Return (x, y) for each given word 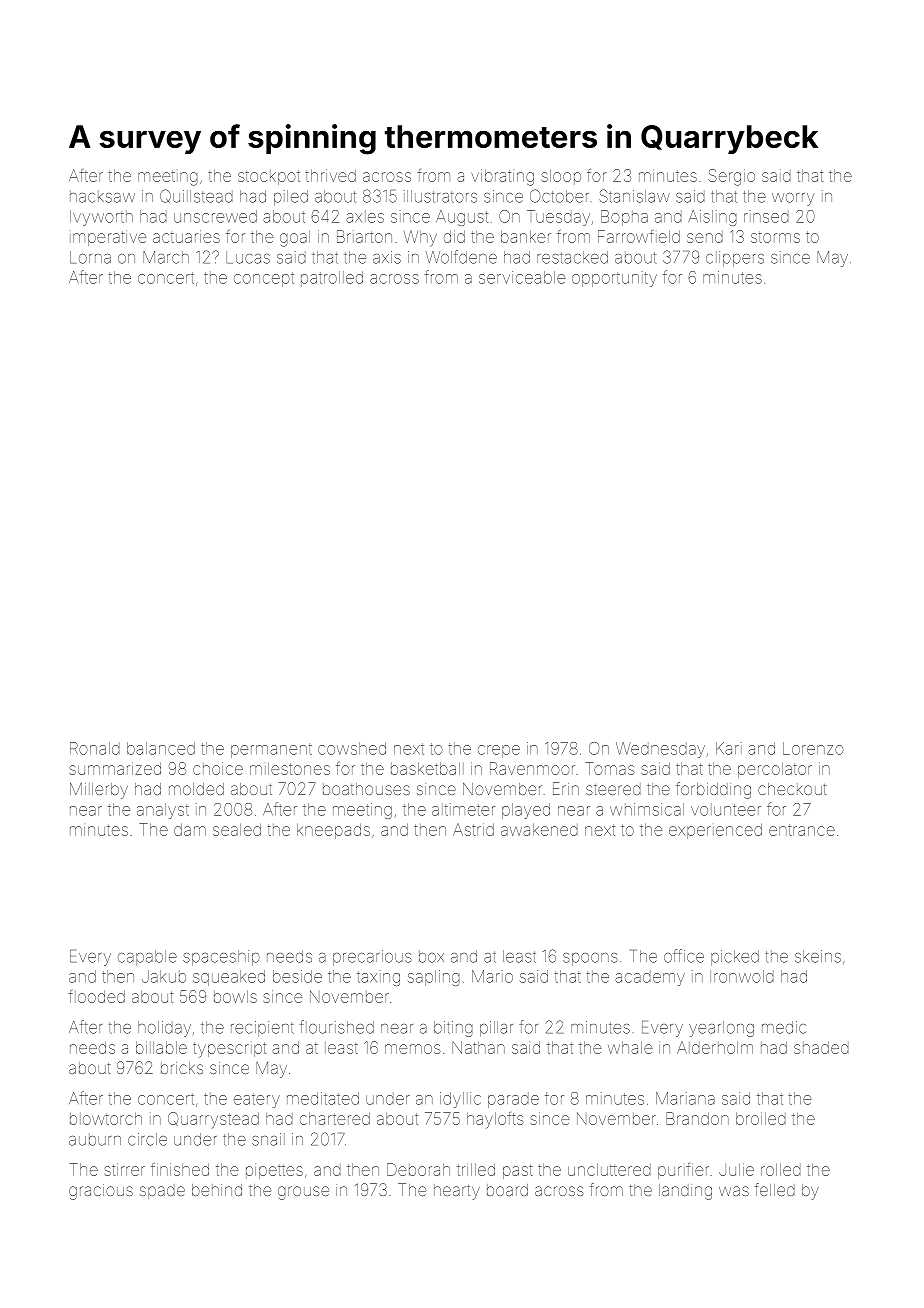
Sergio (731, 177)
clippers (735, 259)
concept (264, 279)
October (559, 196)
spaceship (221, 958)
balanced (161, 748)
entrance (802, 830)
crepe (499, 751)
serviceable (522, 277)
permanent (271, 750)
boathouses (366, 789)
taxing (378, 978)
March (166, 257)
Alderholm (715, 1047)
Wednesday (660, 750)
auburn (95, 1139)
